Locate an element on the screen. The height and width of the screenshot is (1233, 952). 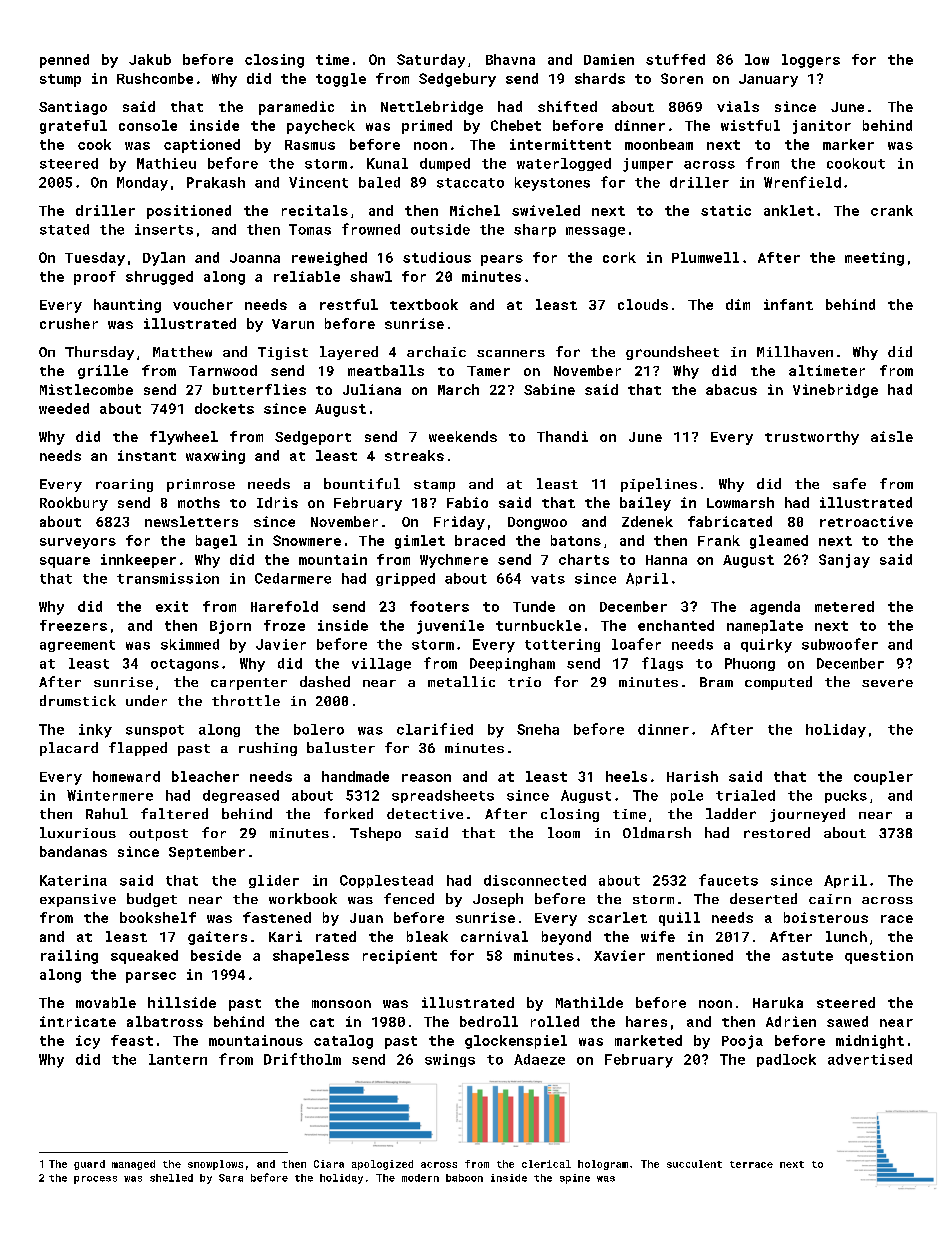
gimlet is located at coordinates (420, 542).
